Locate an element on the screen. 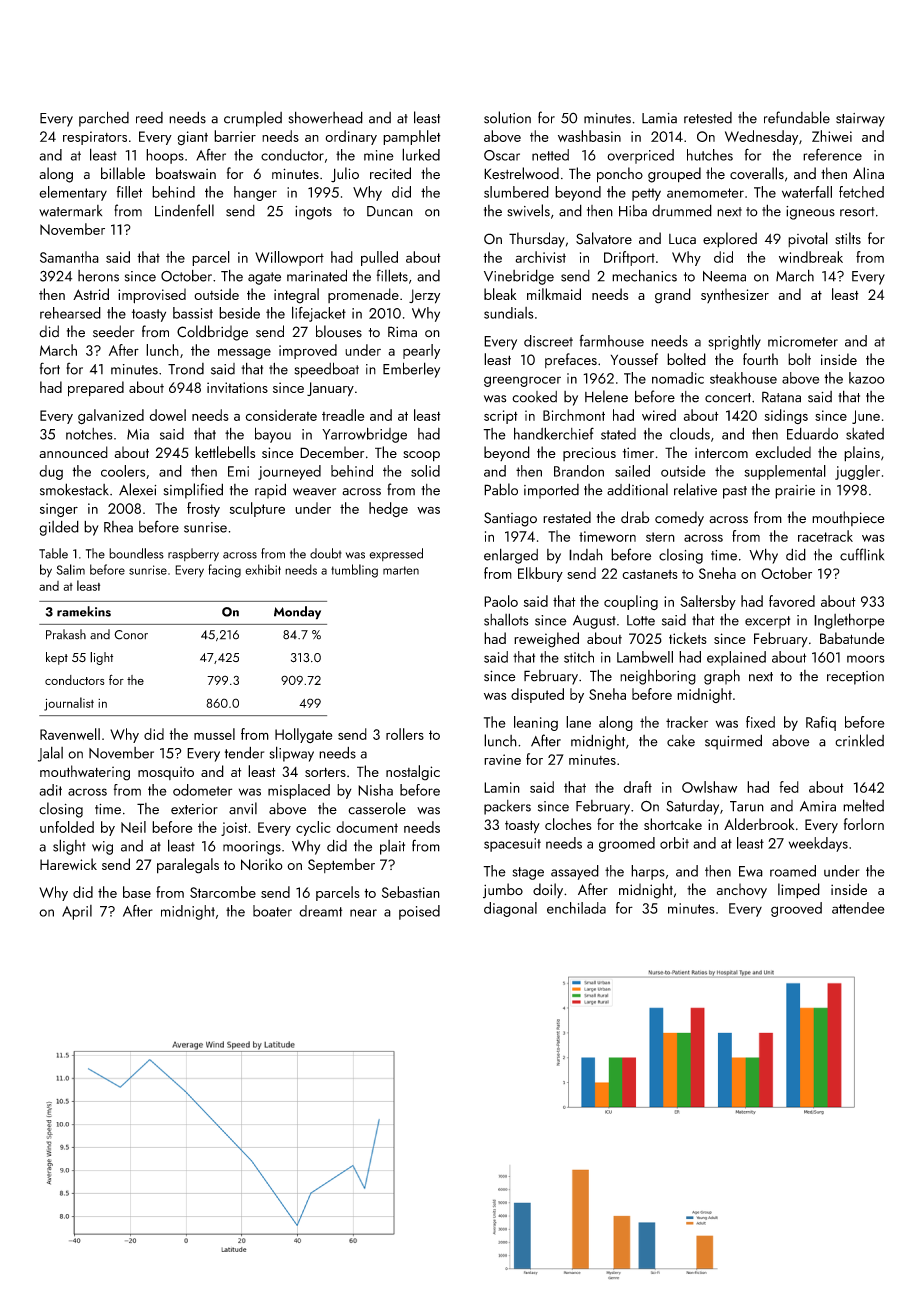  Helene is located at coordinates (606, 396).
